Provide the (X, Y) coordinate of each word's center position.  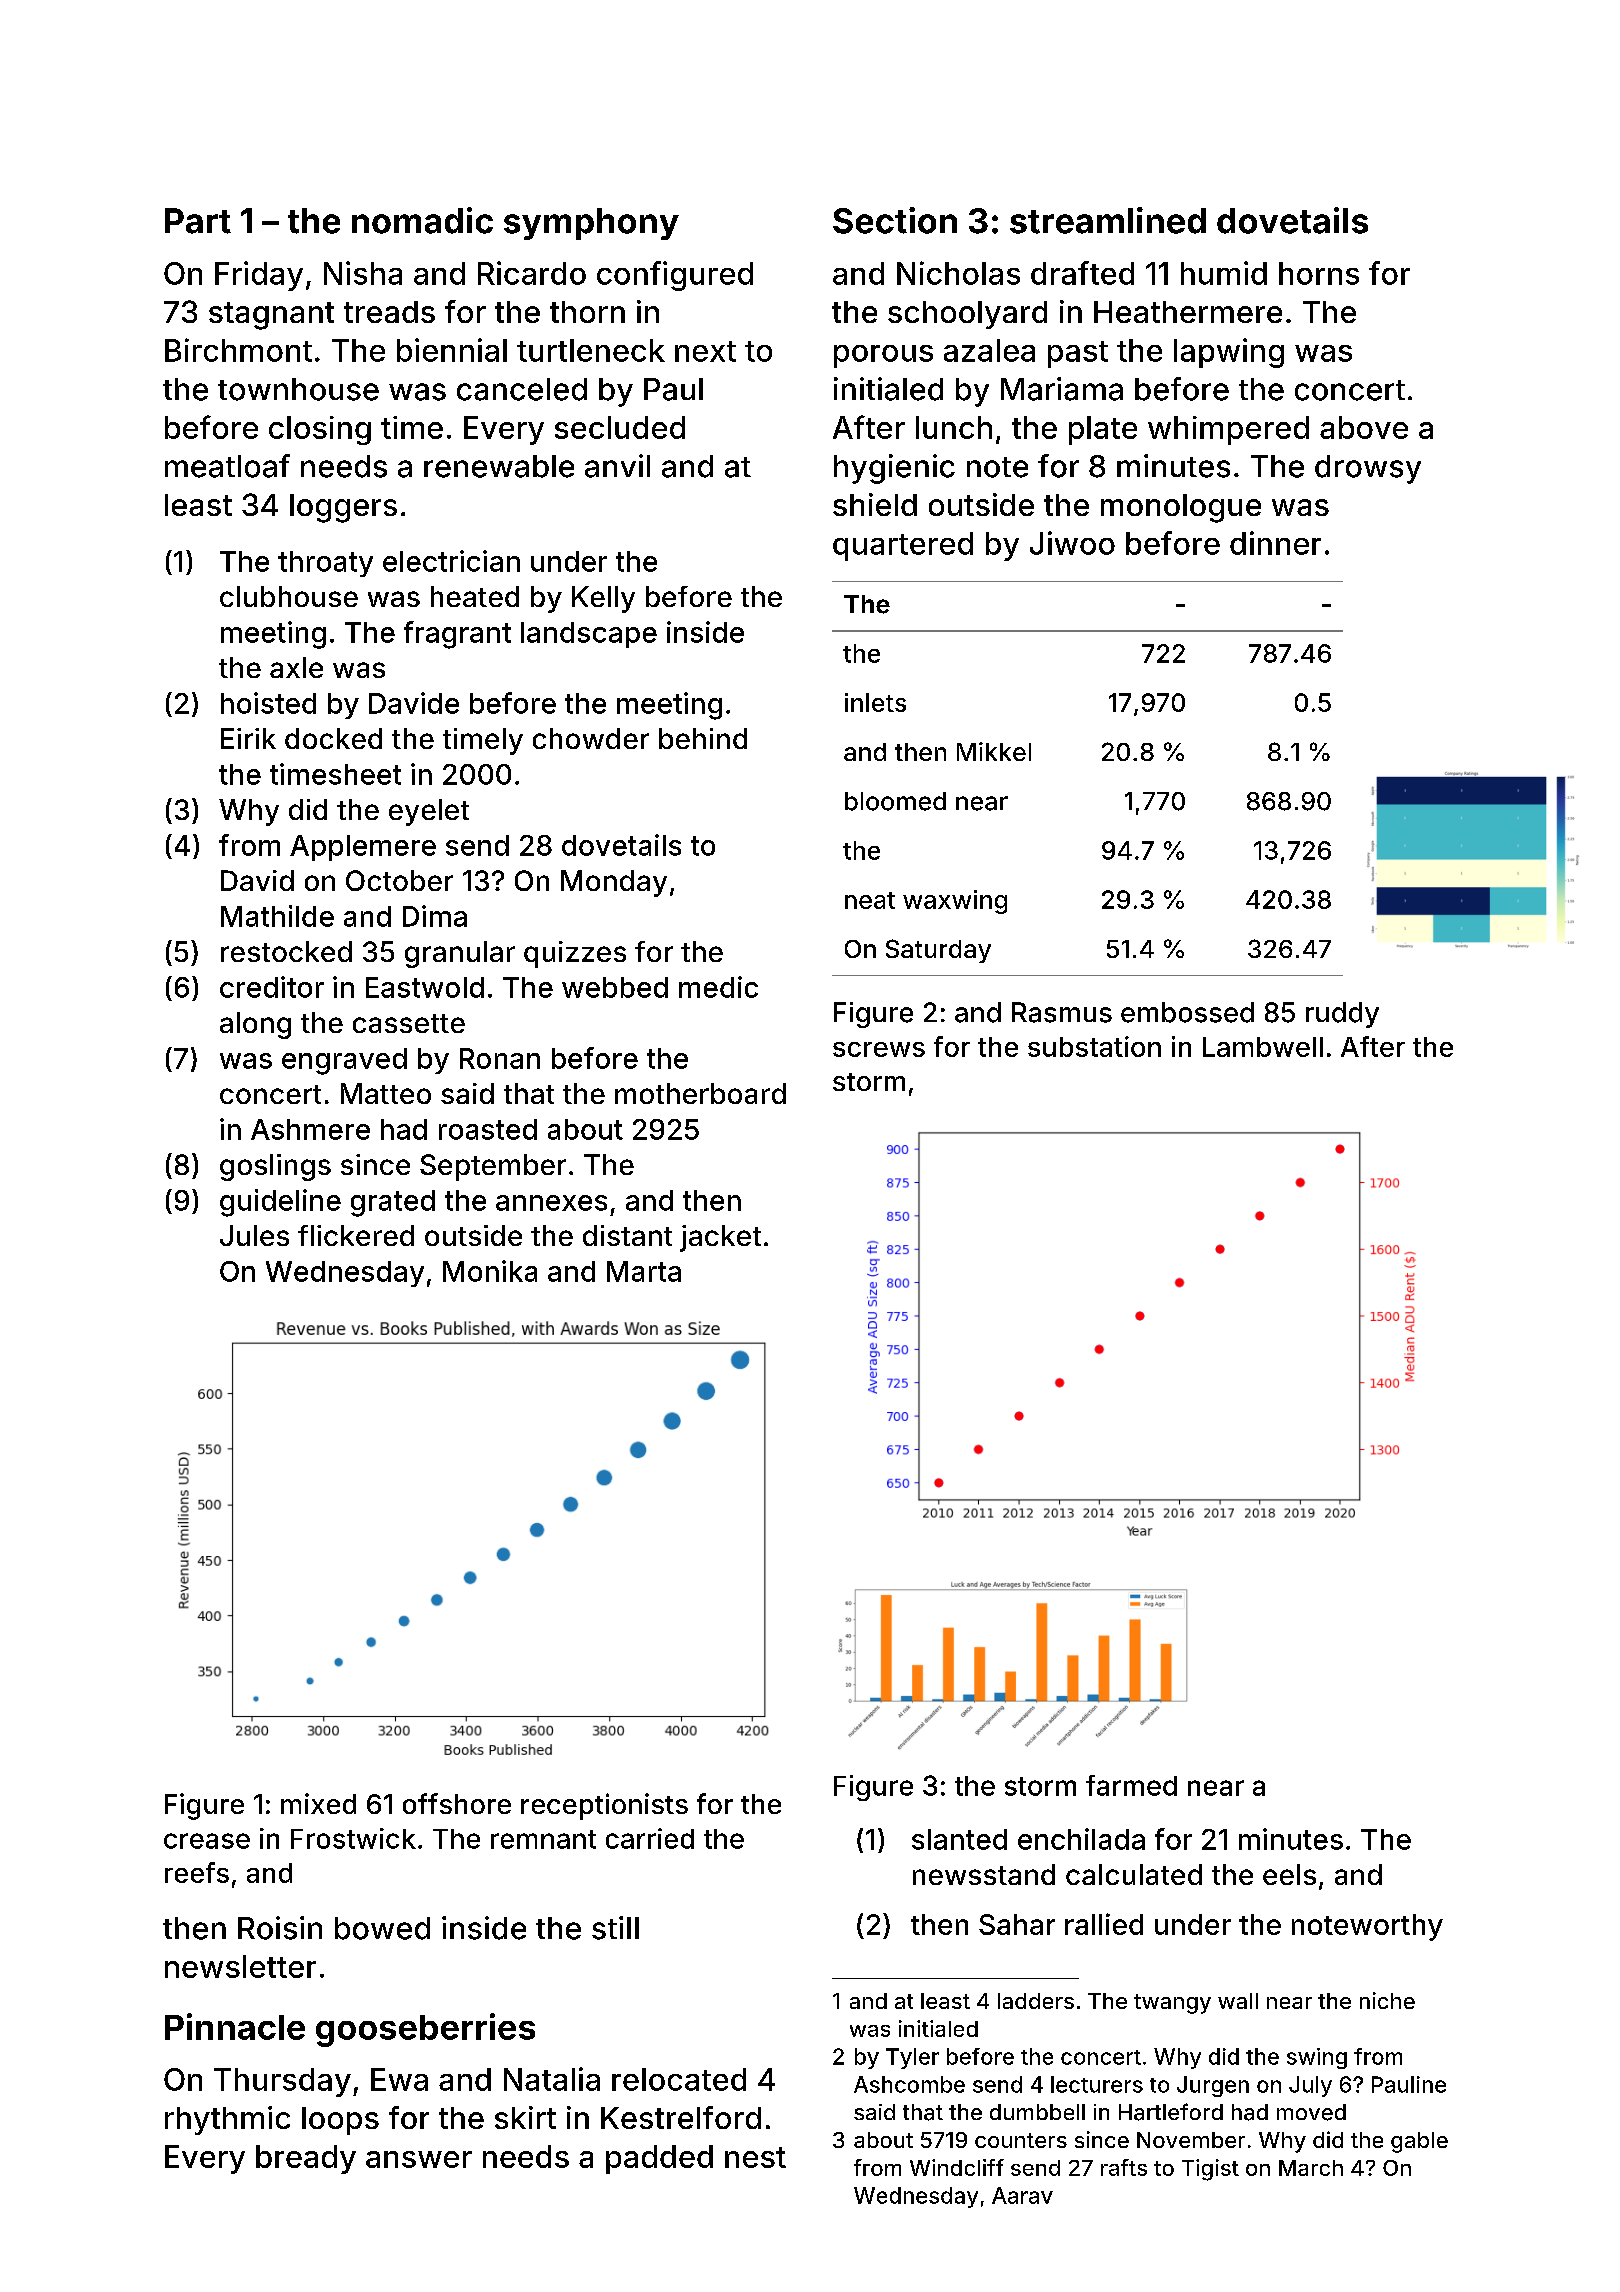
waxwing (955, 902)
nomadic (422, 220)
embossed (1187, 1012)
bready (306, 2159)
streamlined (1108, 220)
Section (895, 220)
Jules (254, 1235)
